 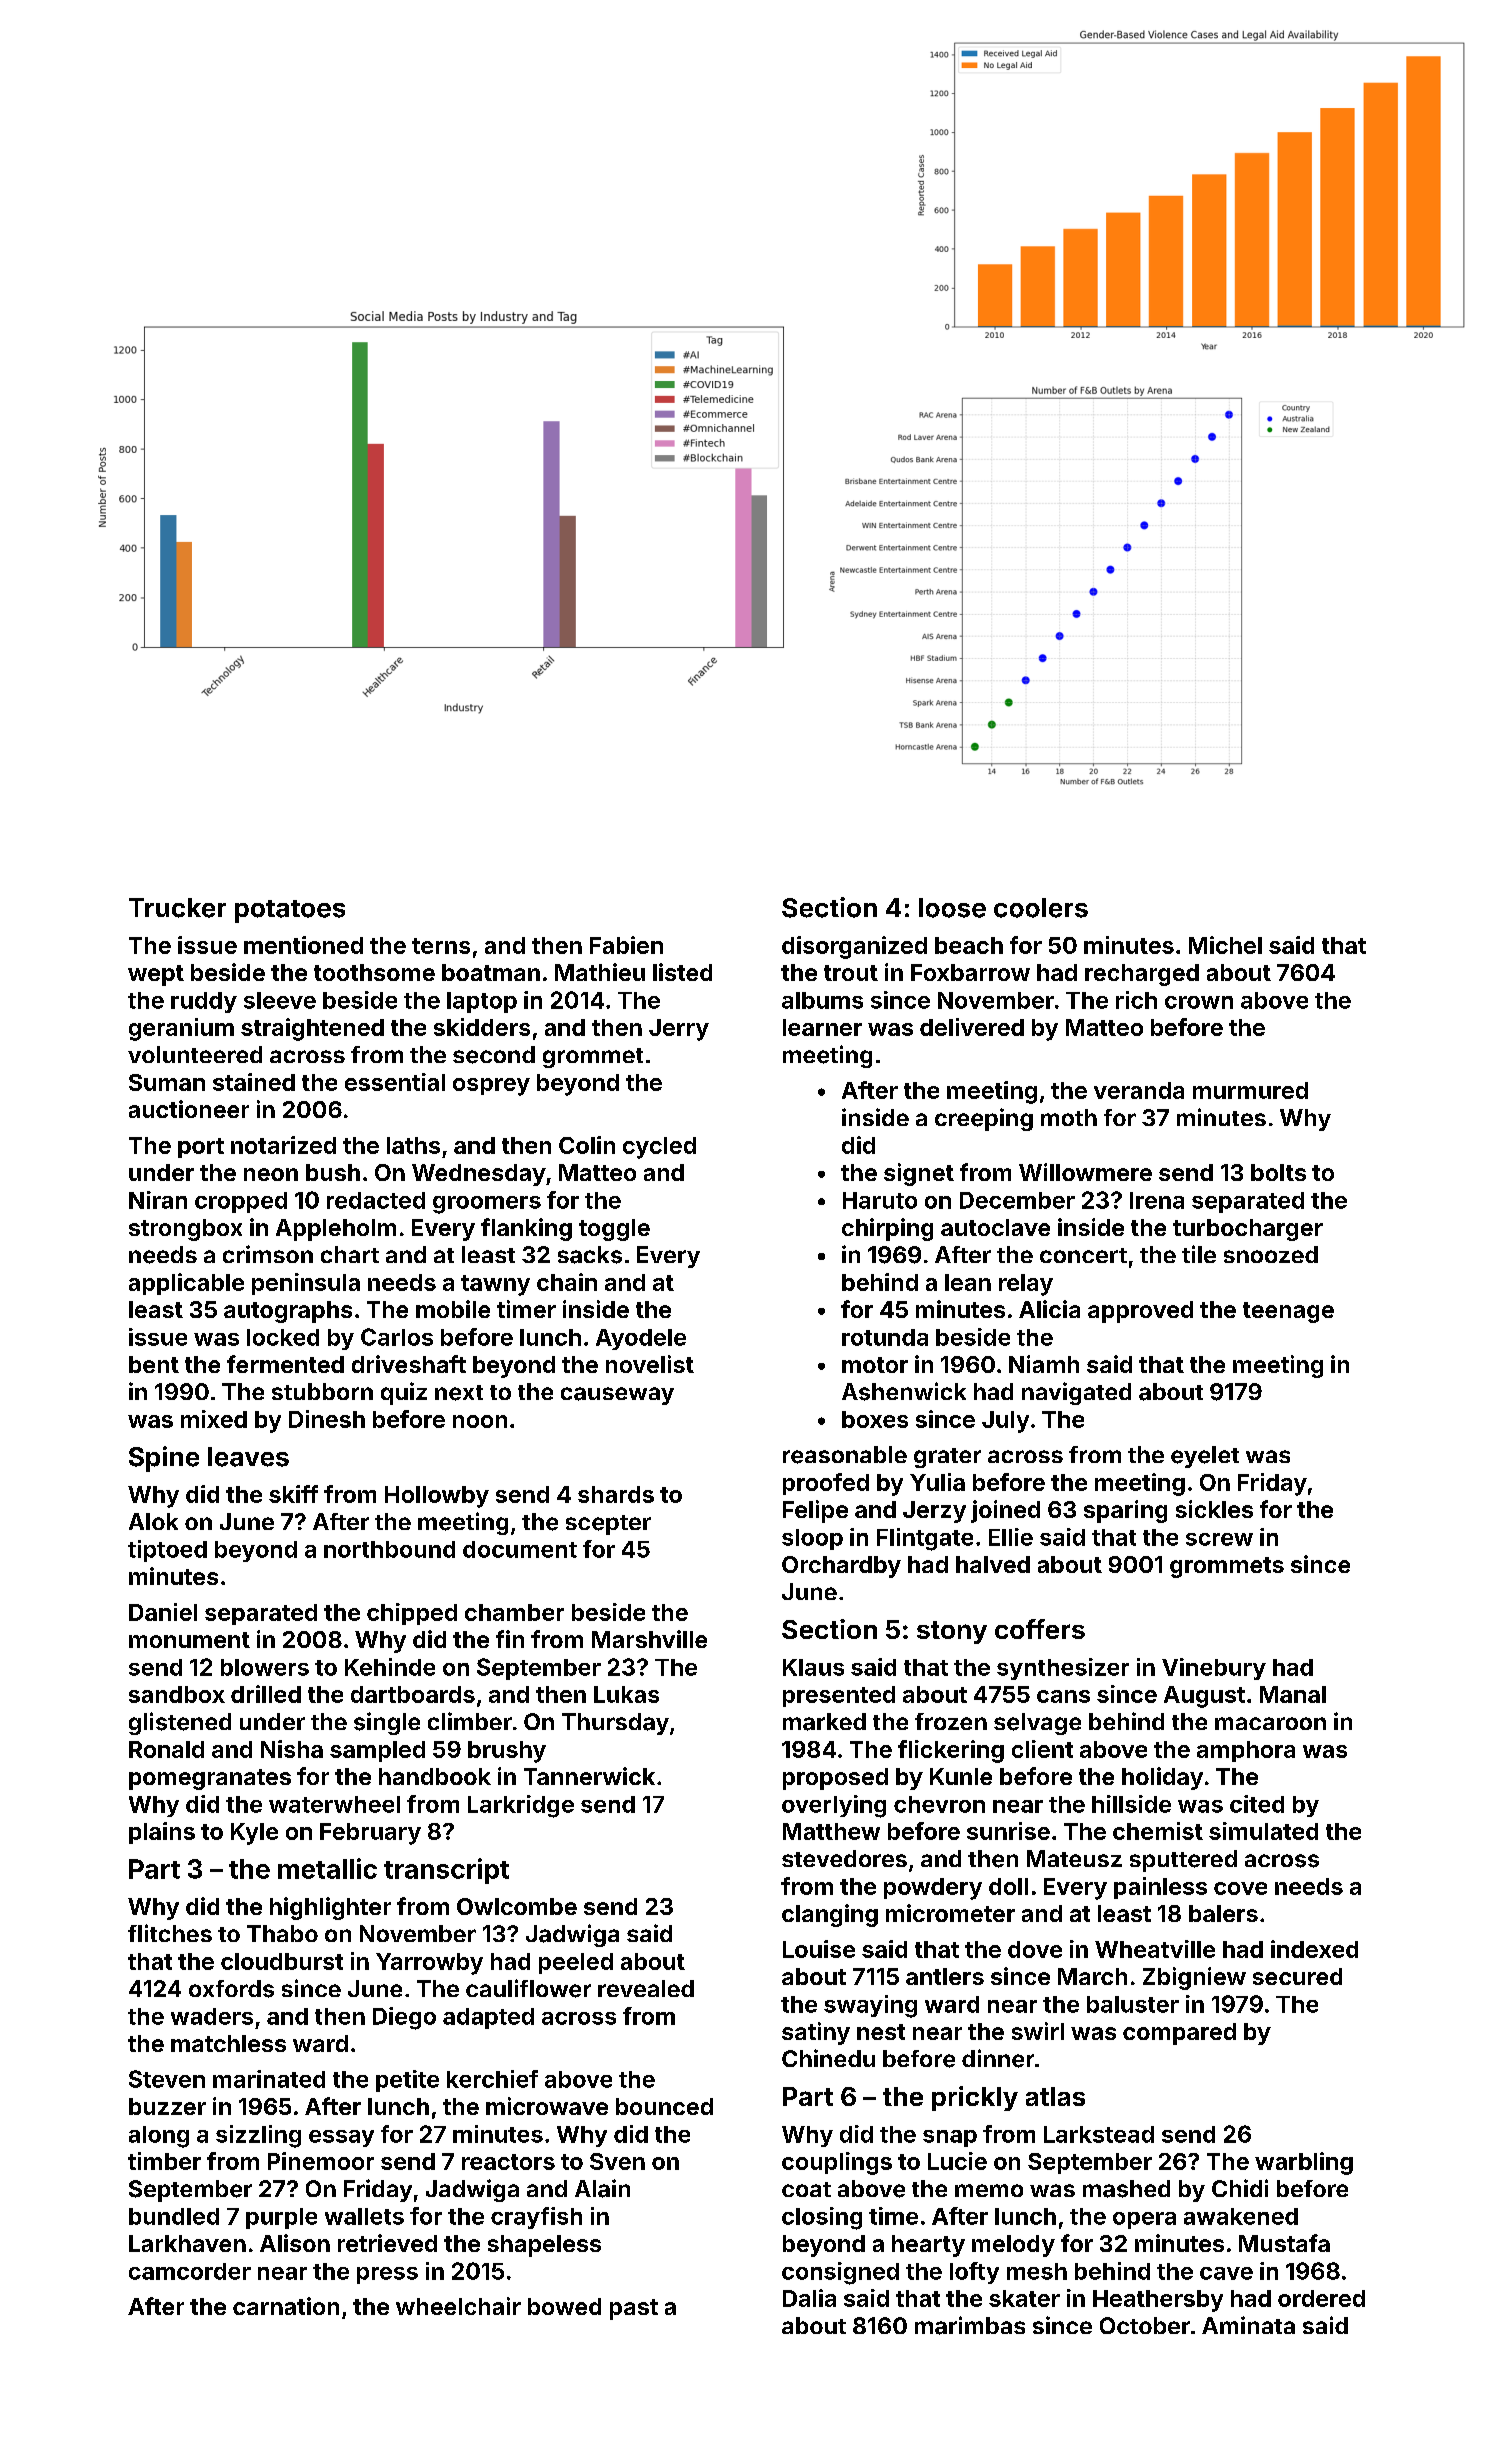 What do you see at coordinates (167, 1551) in the page?
I see `tiptoed` at bounding box center [167, 1551].
